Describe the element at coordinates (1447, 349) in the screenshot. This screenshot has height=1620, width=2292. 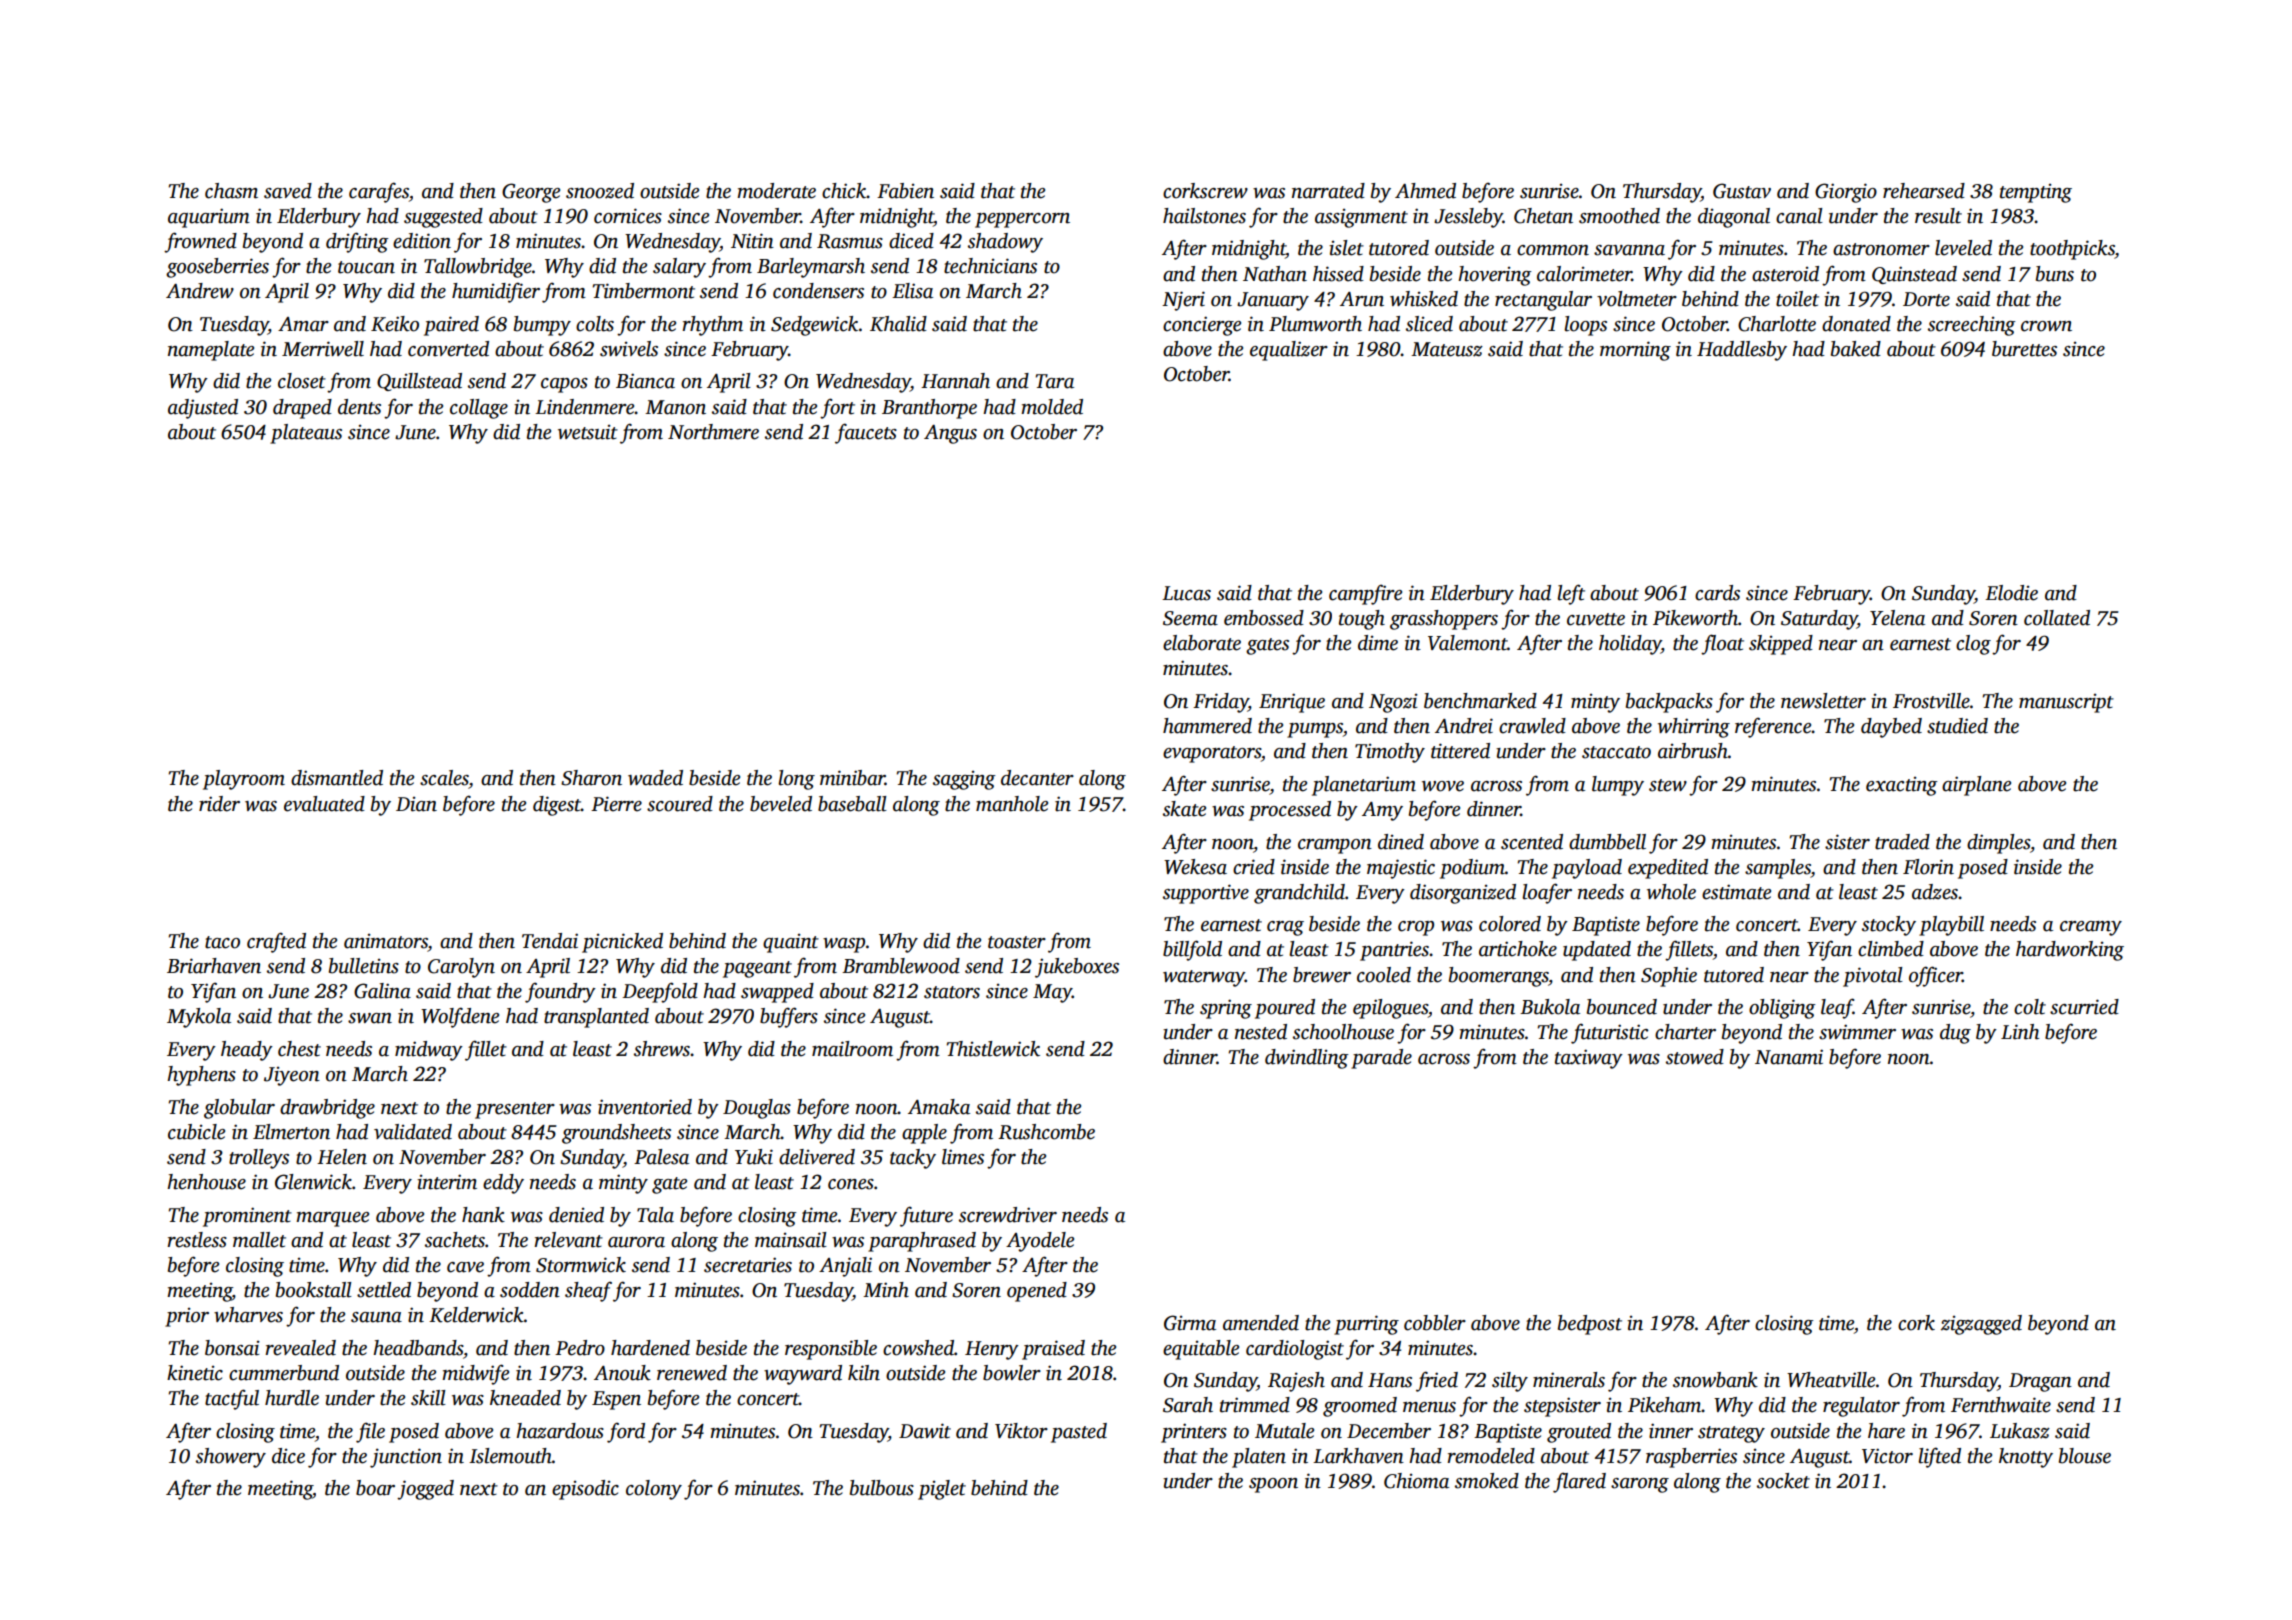
I see `Mateusz` at that location.
